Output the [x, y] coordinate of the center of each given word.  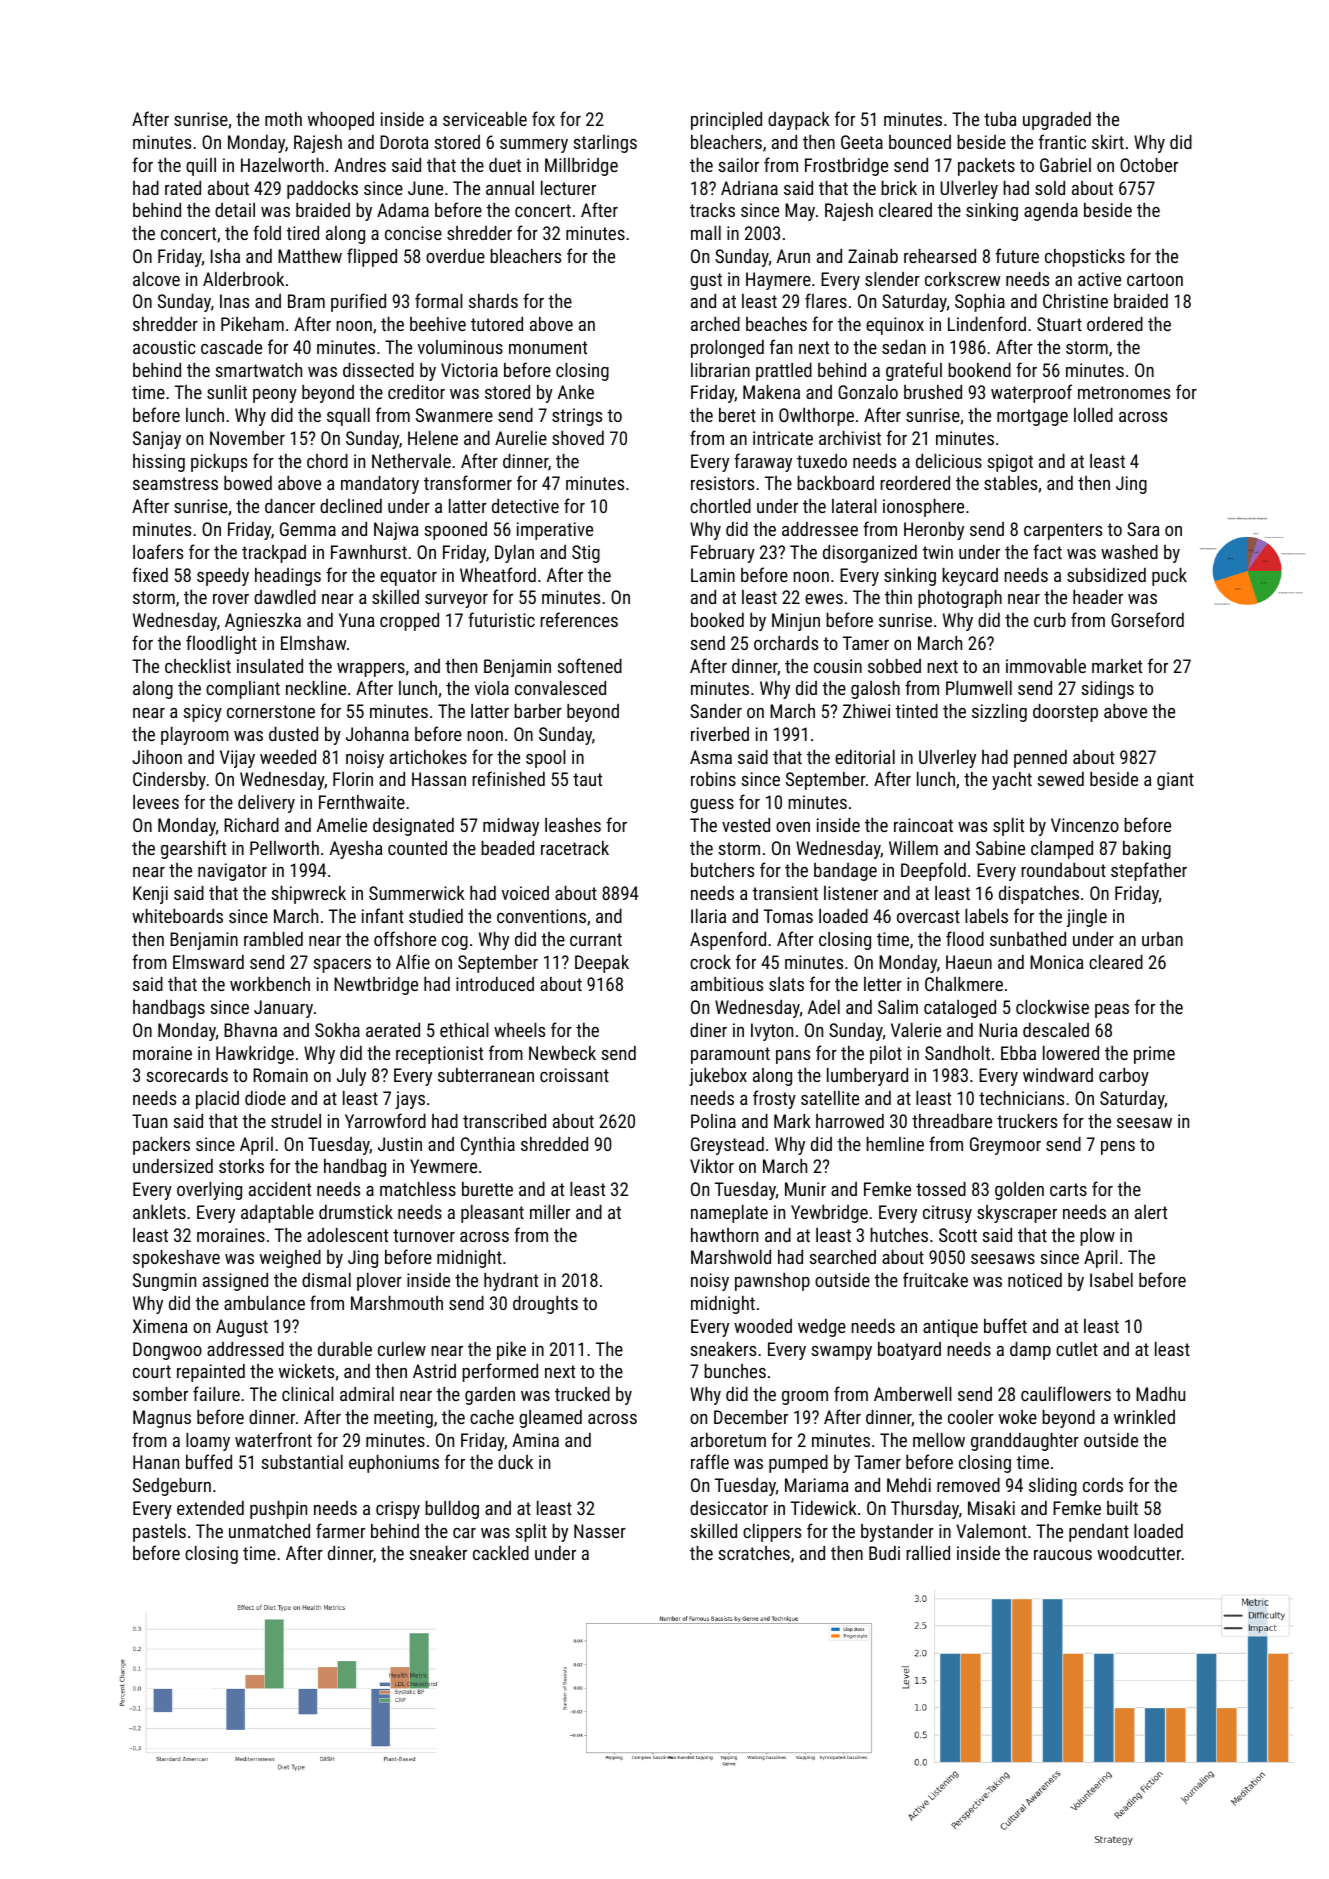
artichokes [428, 757]
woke [1018, 1417]
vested [746, 825]
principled [726, 121]
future [1017, 255]
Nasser [600, 1531]
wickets [306, 1371]
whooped [341, 121]
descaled [1056, 1030]
